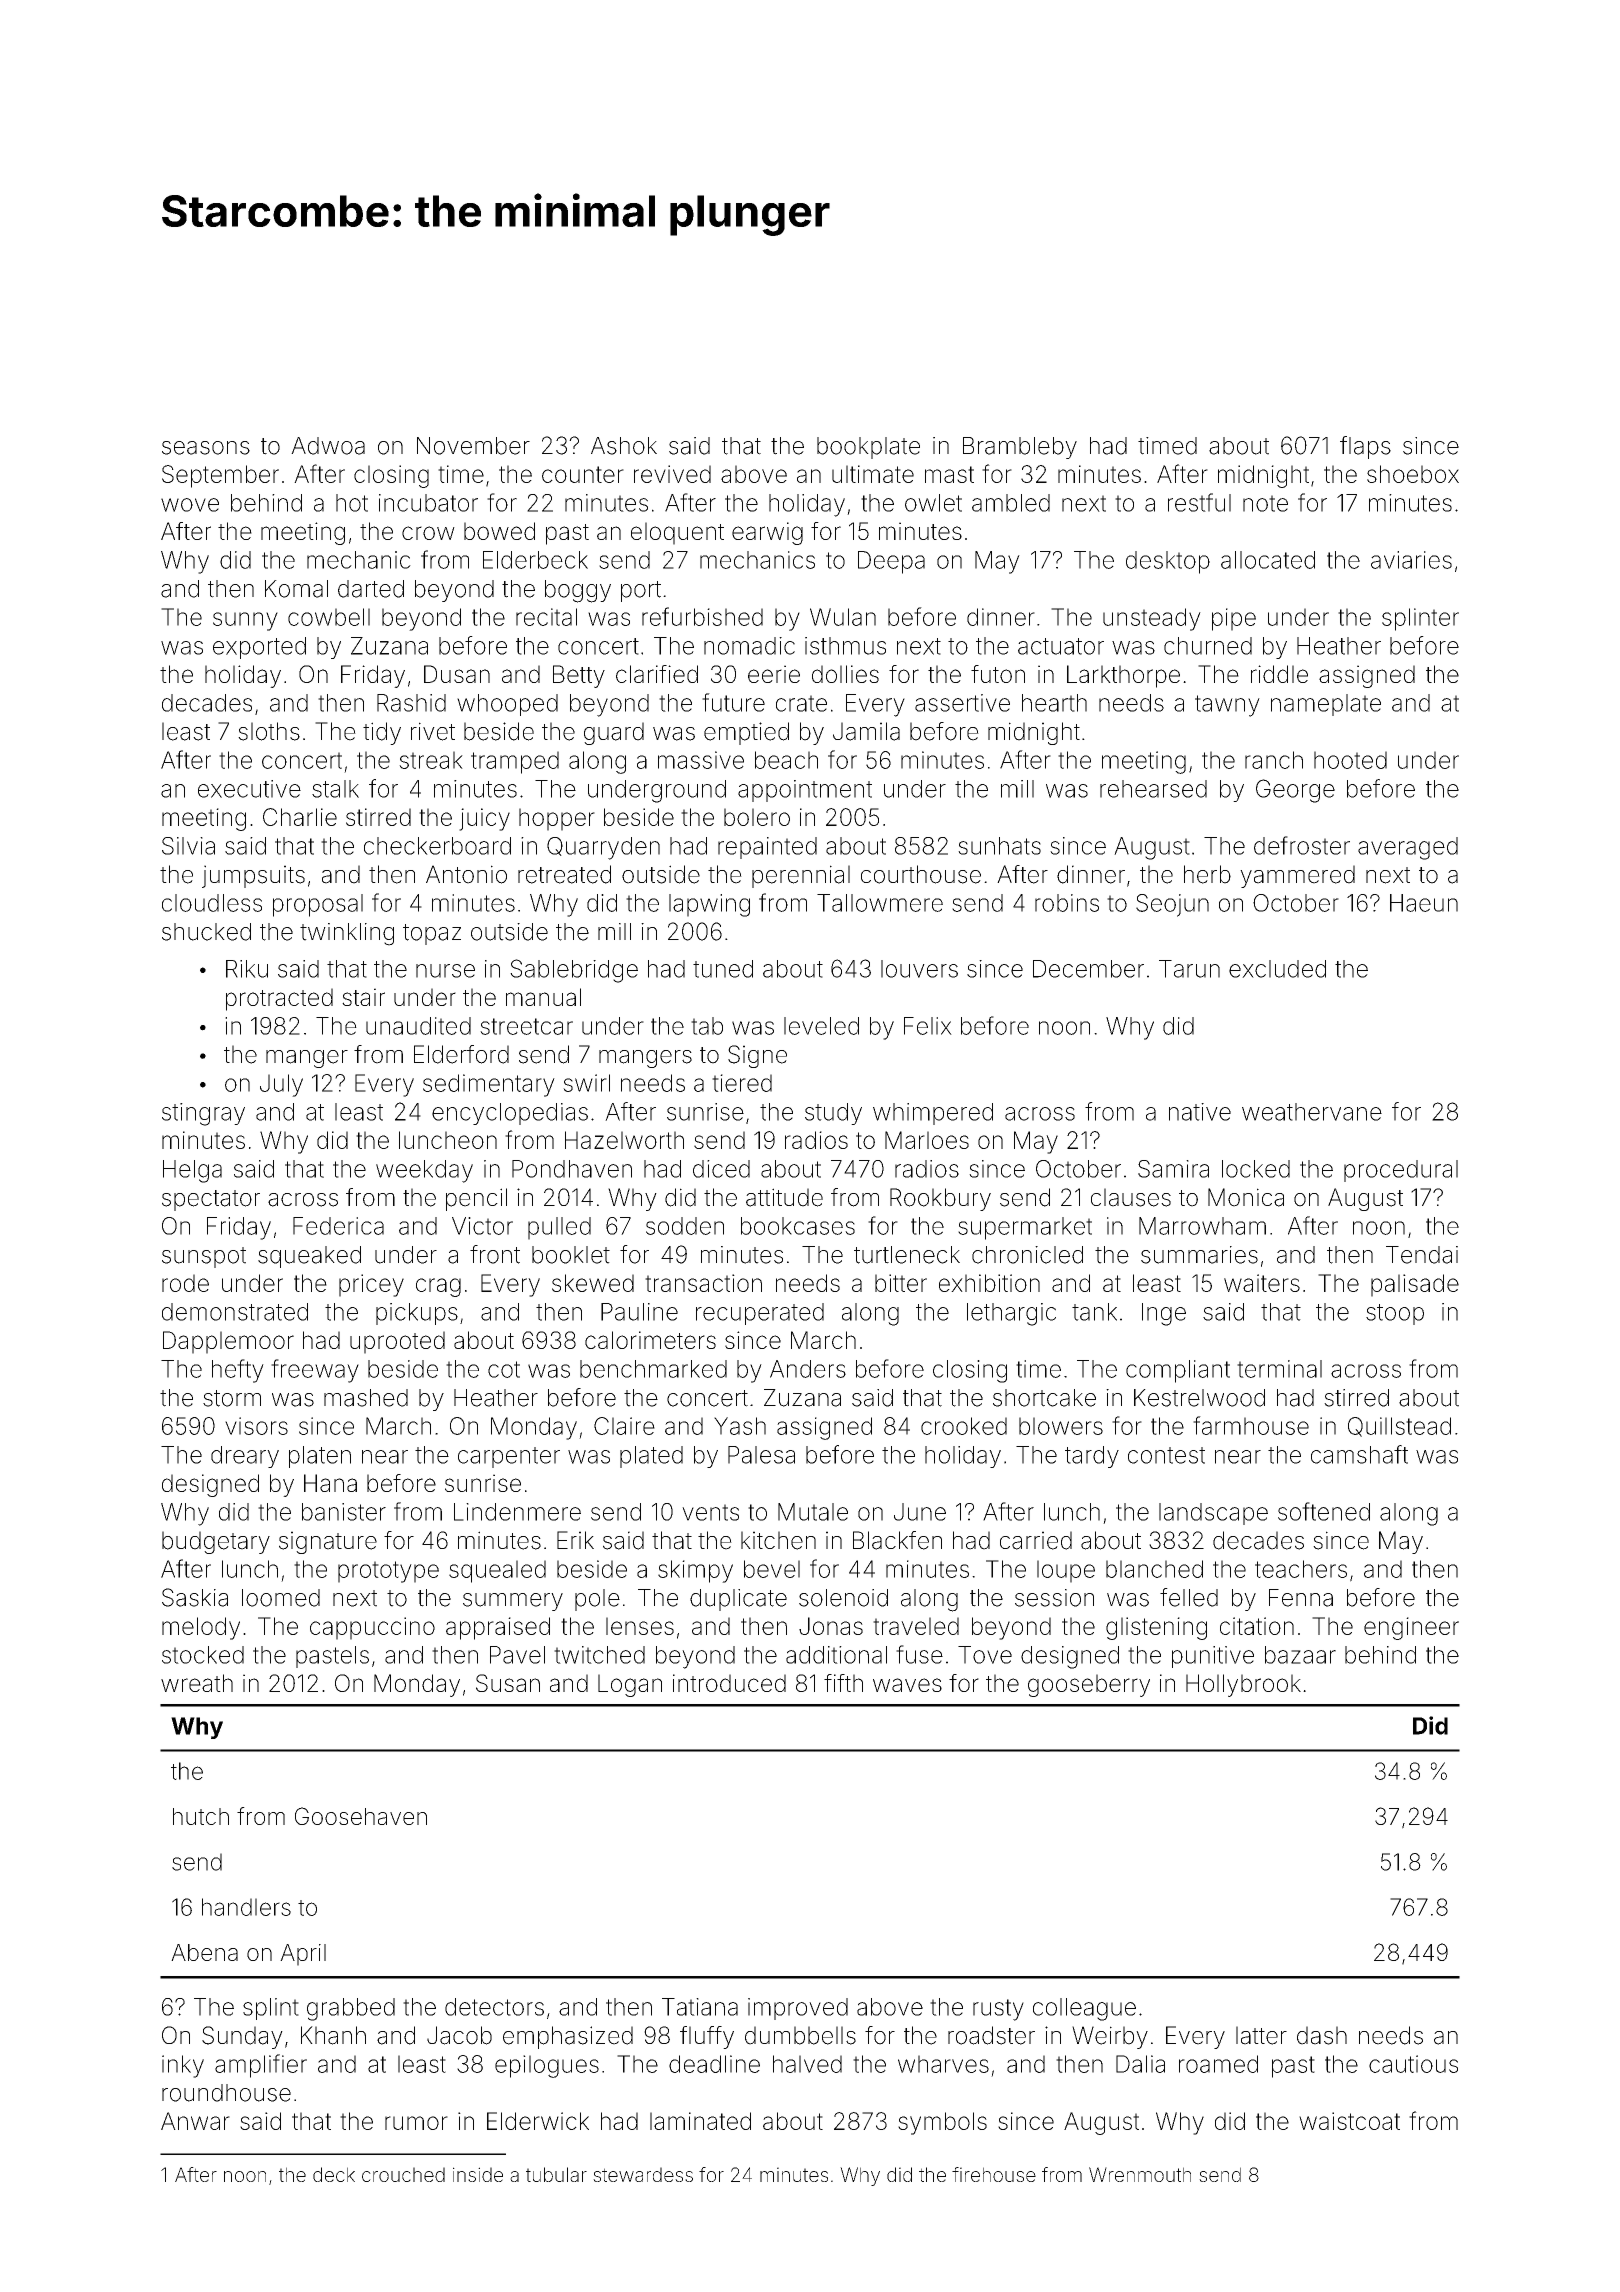  What do you see at coordinates (630, 1685) in the document?
I see `Logan` at bounding box center [630, 1685].
